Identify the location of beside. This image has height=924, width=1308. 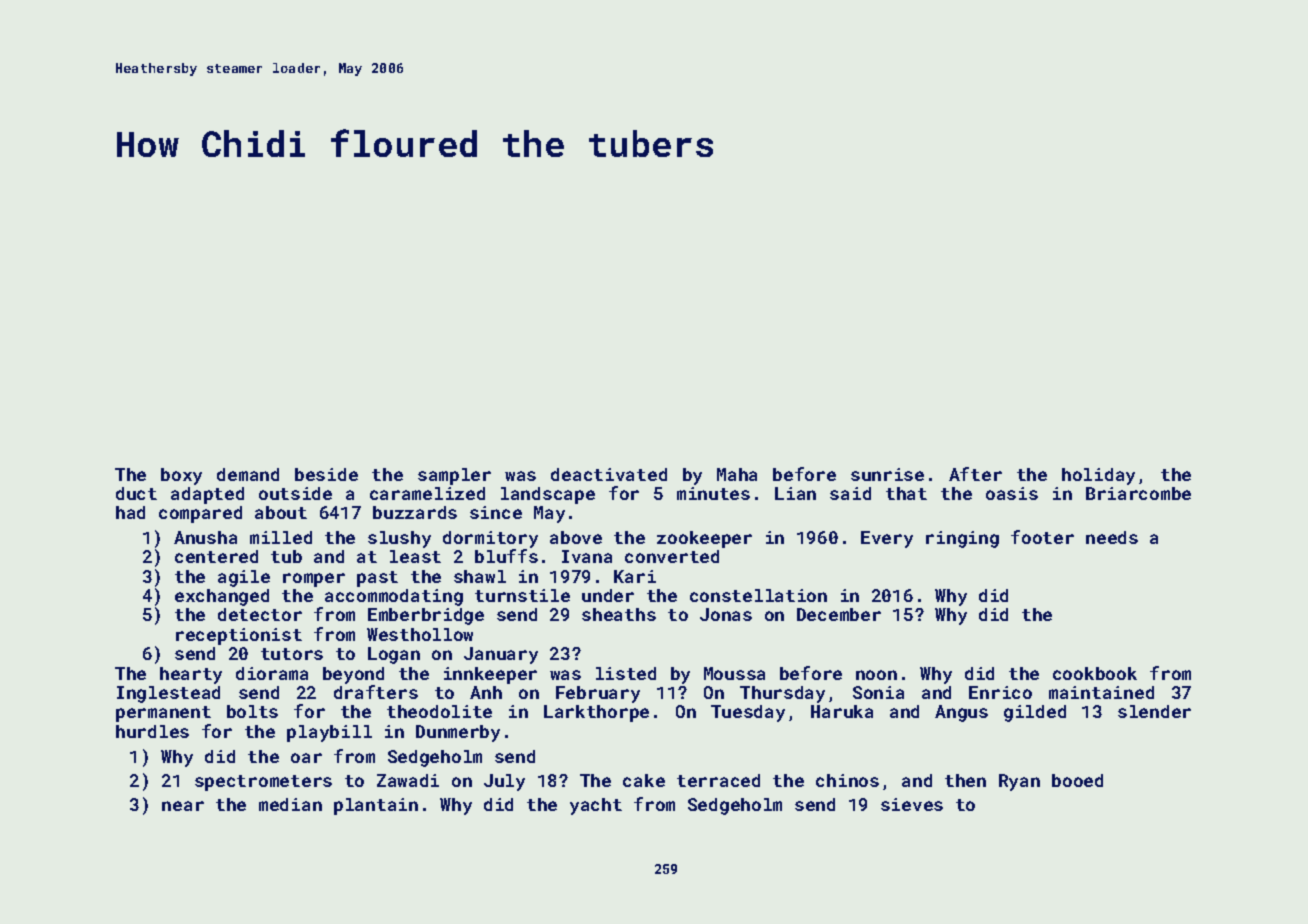
(326, 474).
